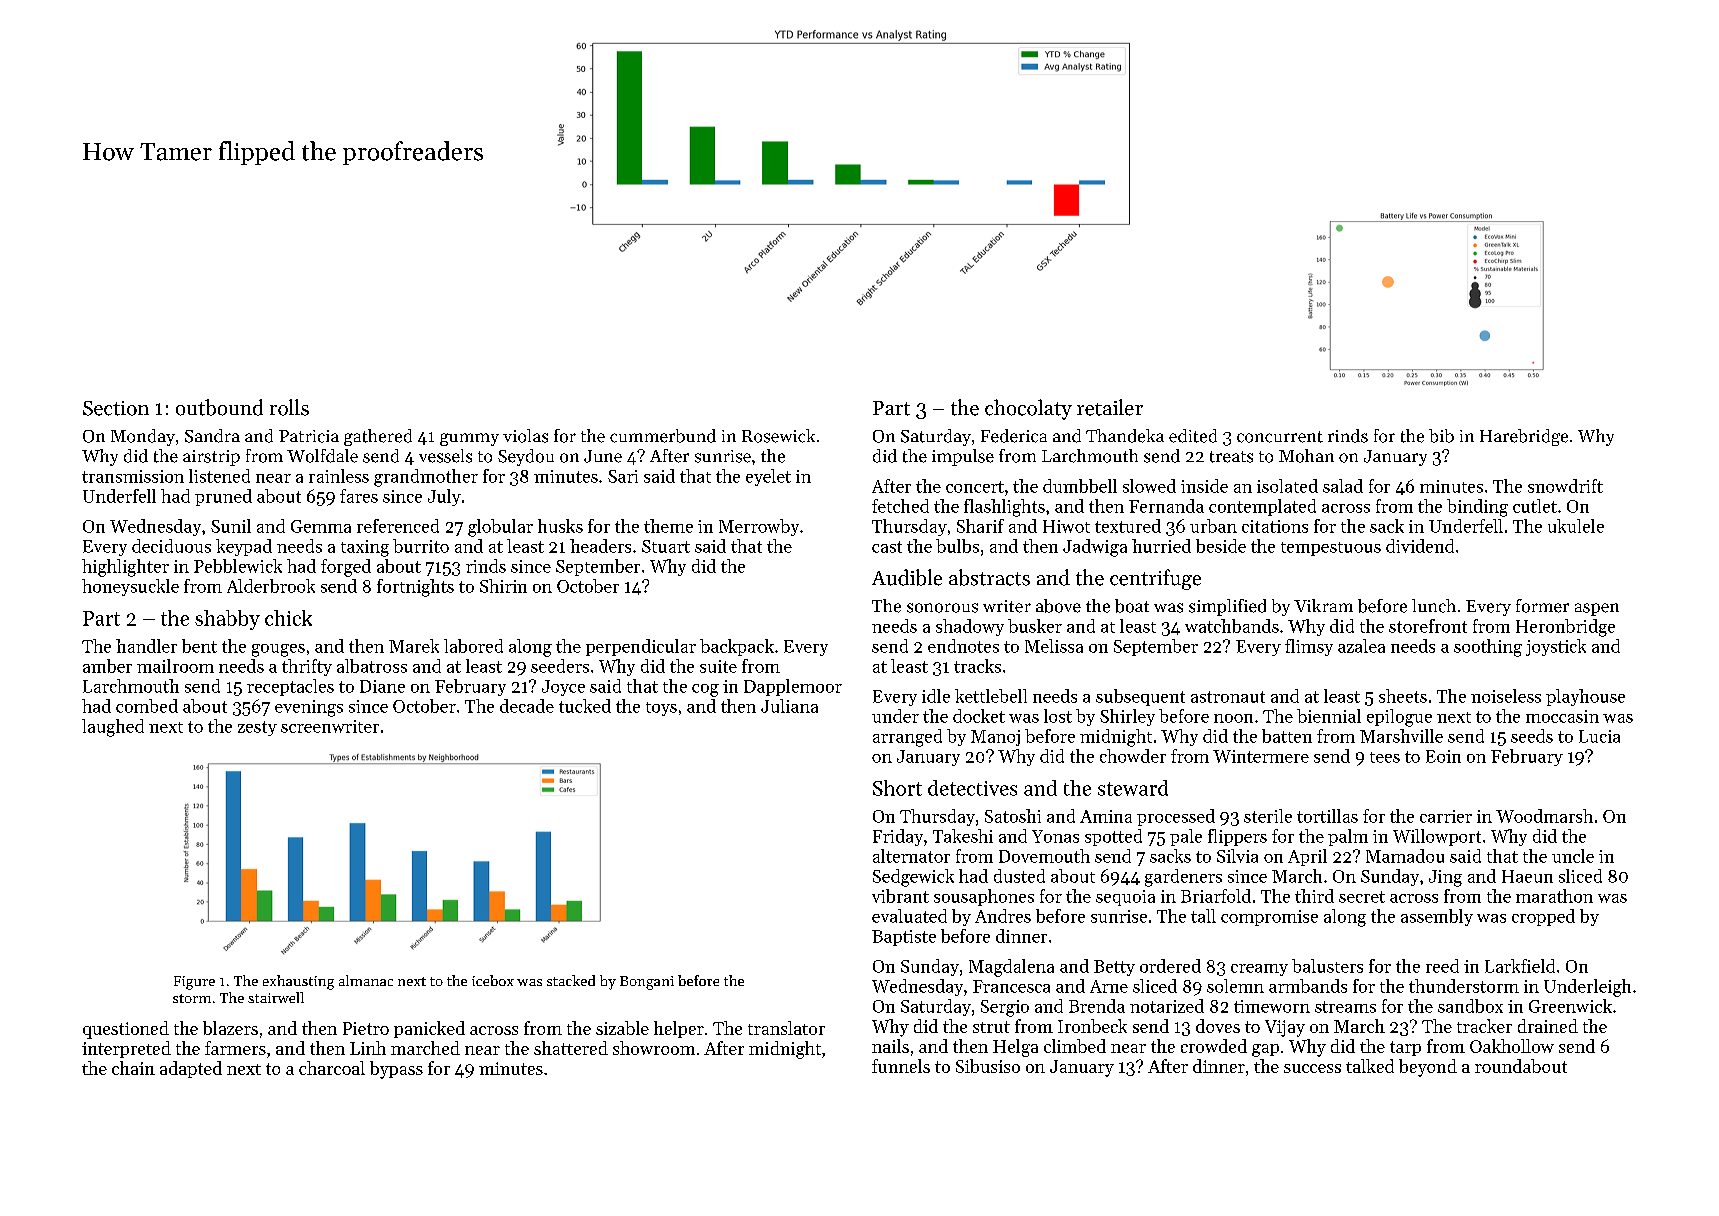 This page has height=1216, width=1719. I want to click on alternator, so click(911, 856).
